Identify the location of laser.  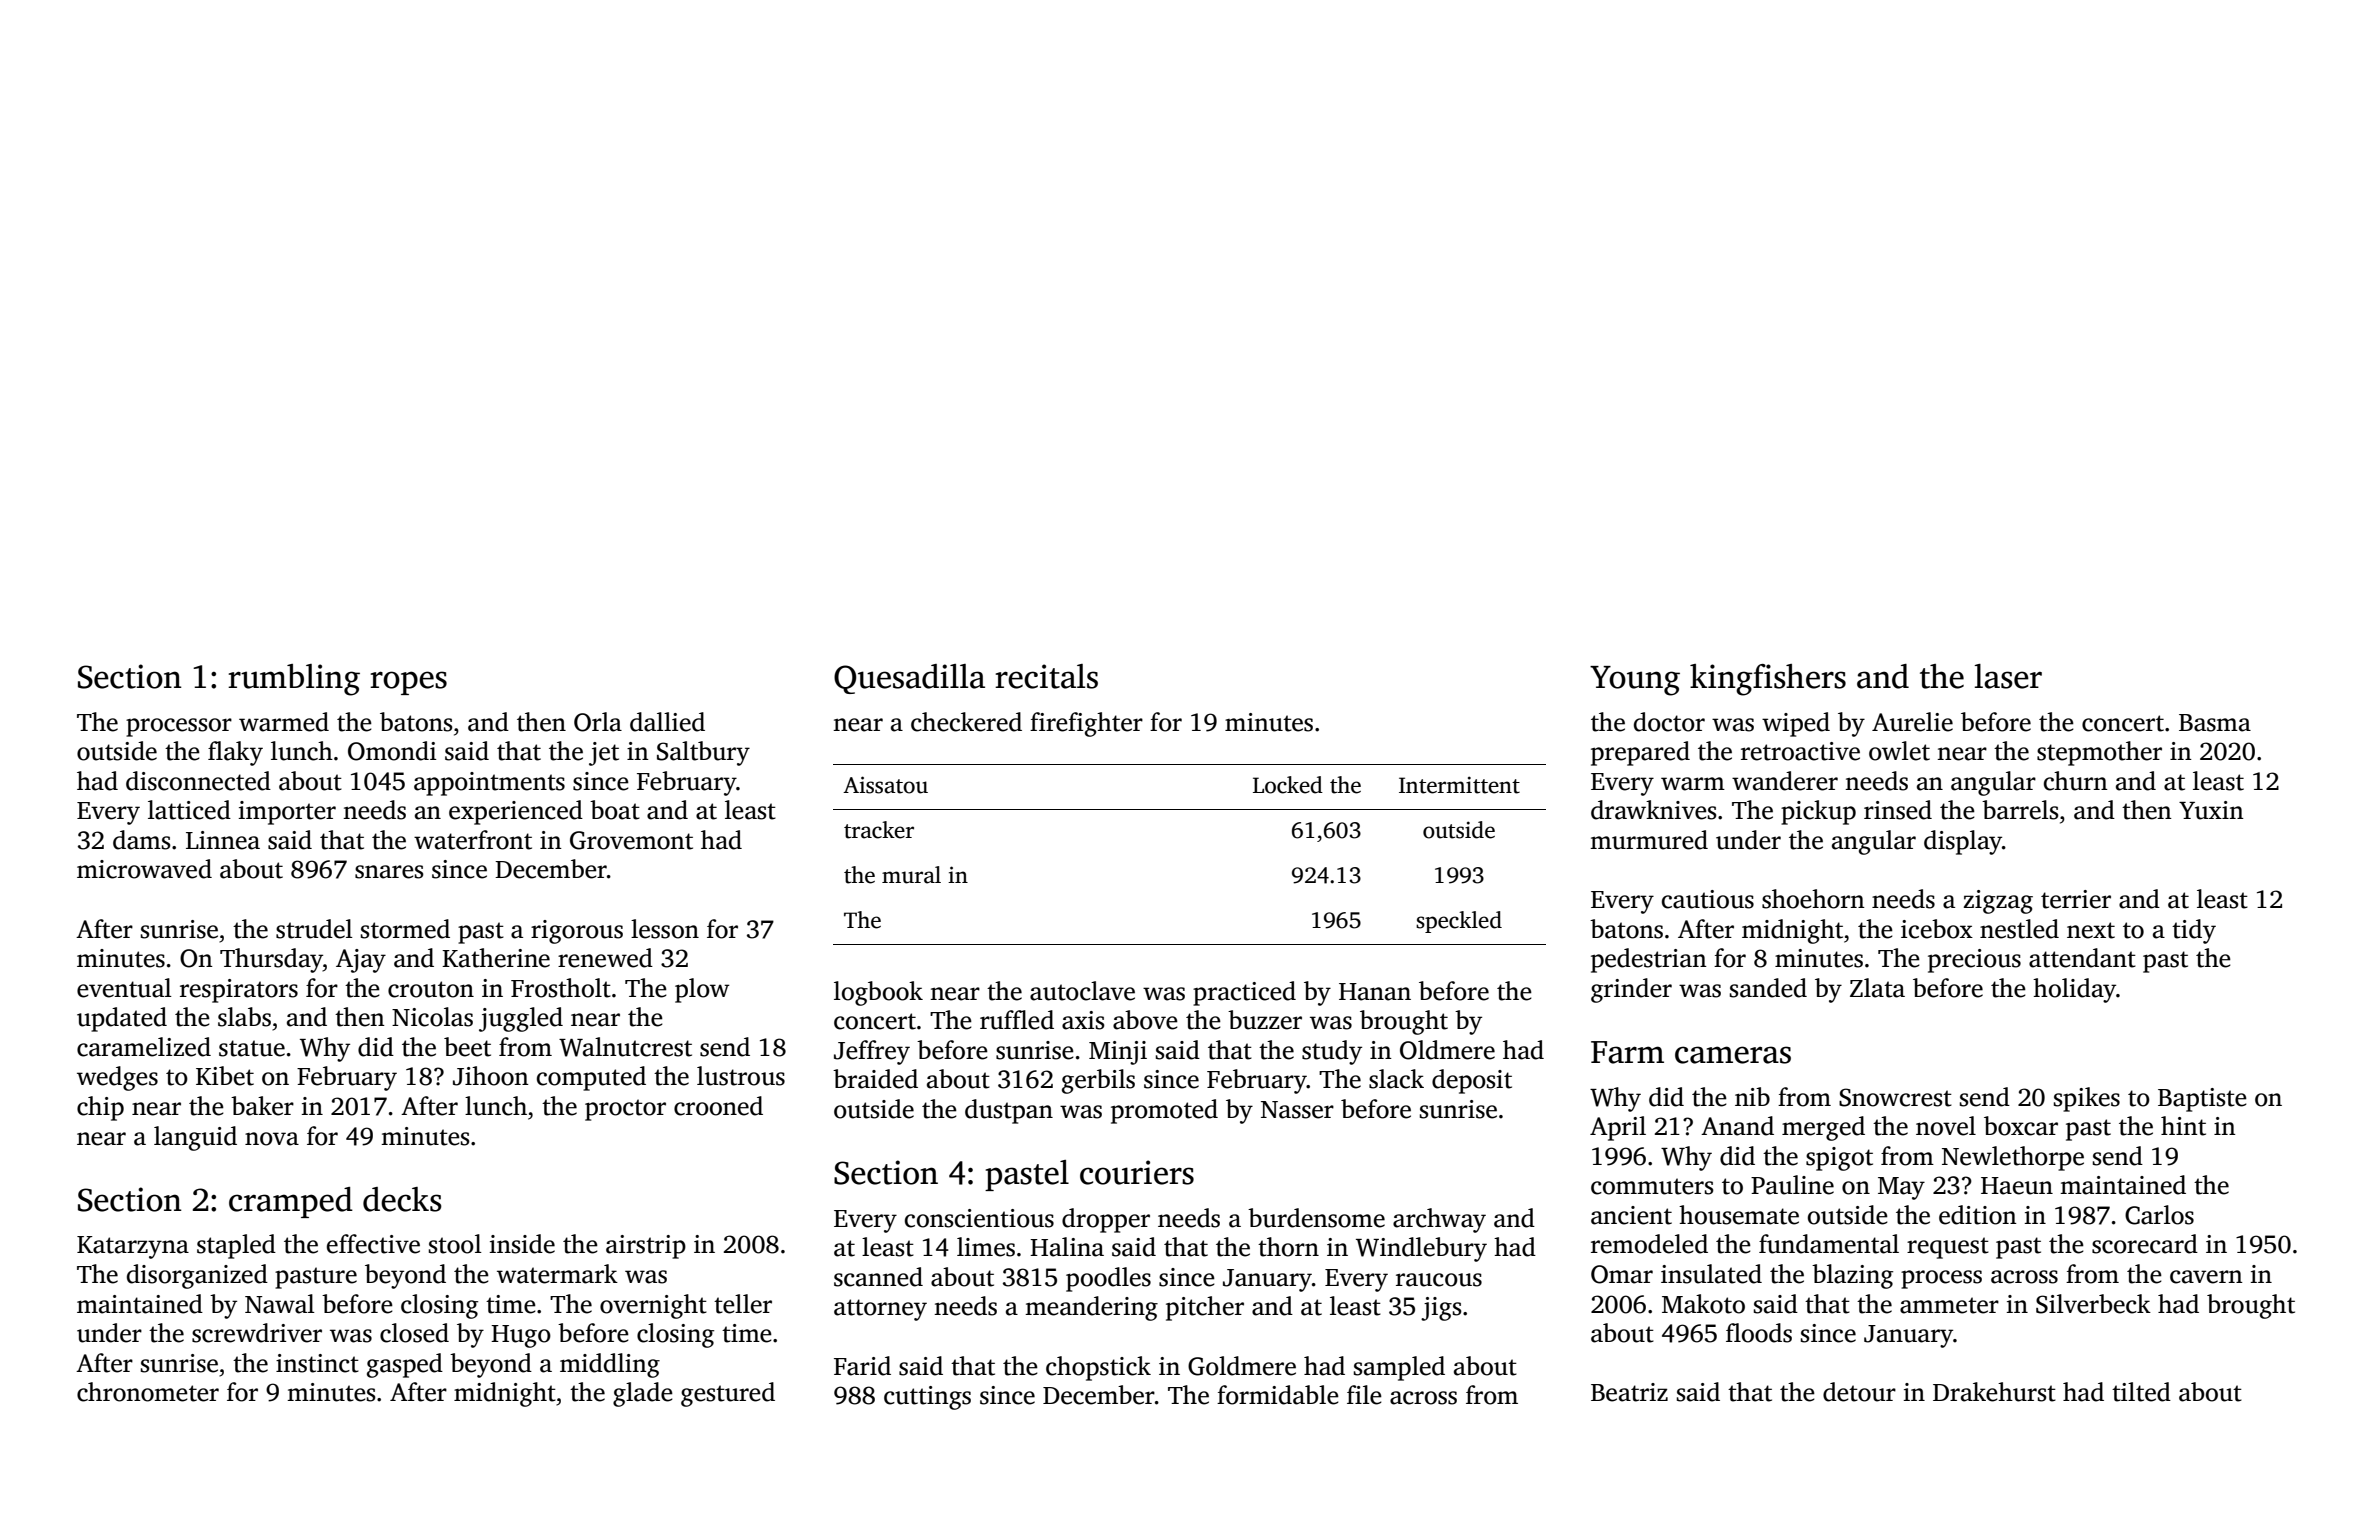
(2008, 676).
